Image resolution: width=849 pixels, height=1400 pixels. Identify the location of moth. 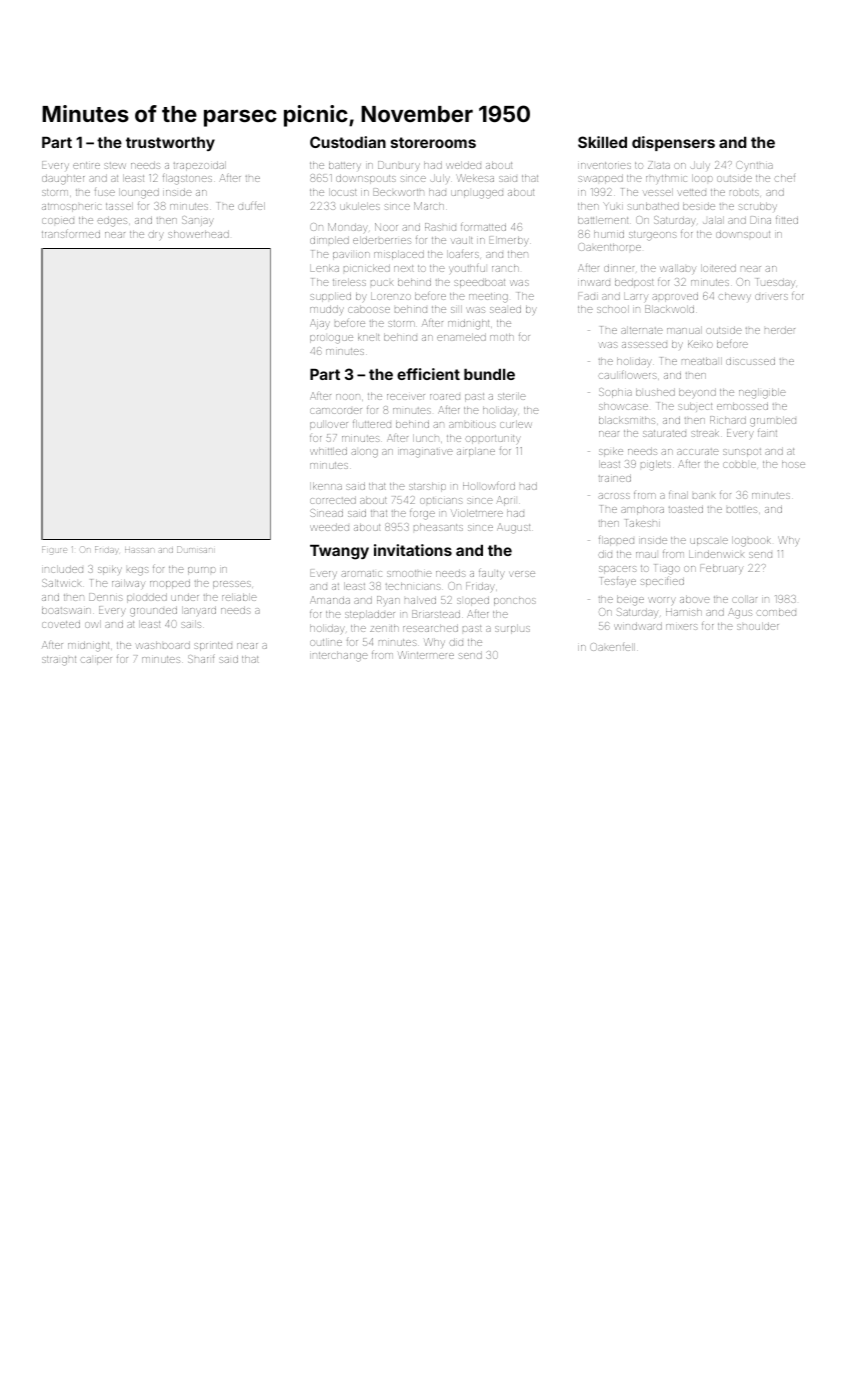
(502, 337).
